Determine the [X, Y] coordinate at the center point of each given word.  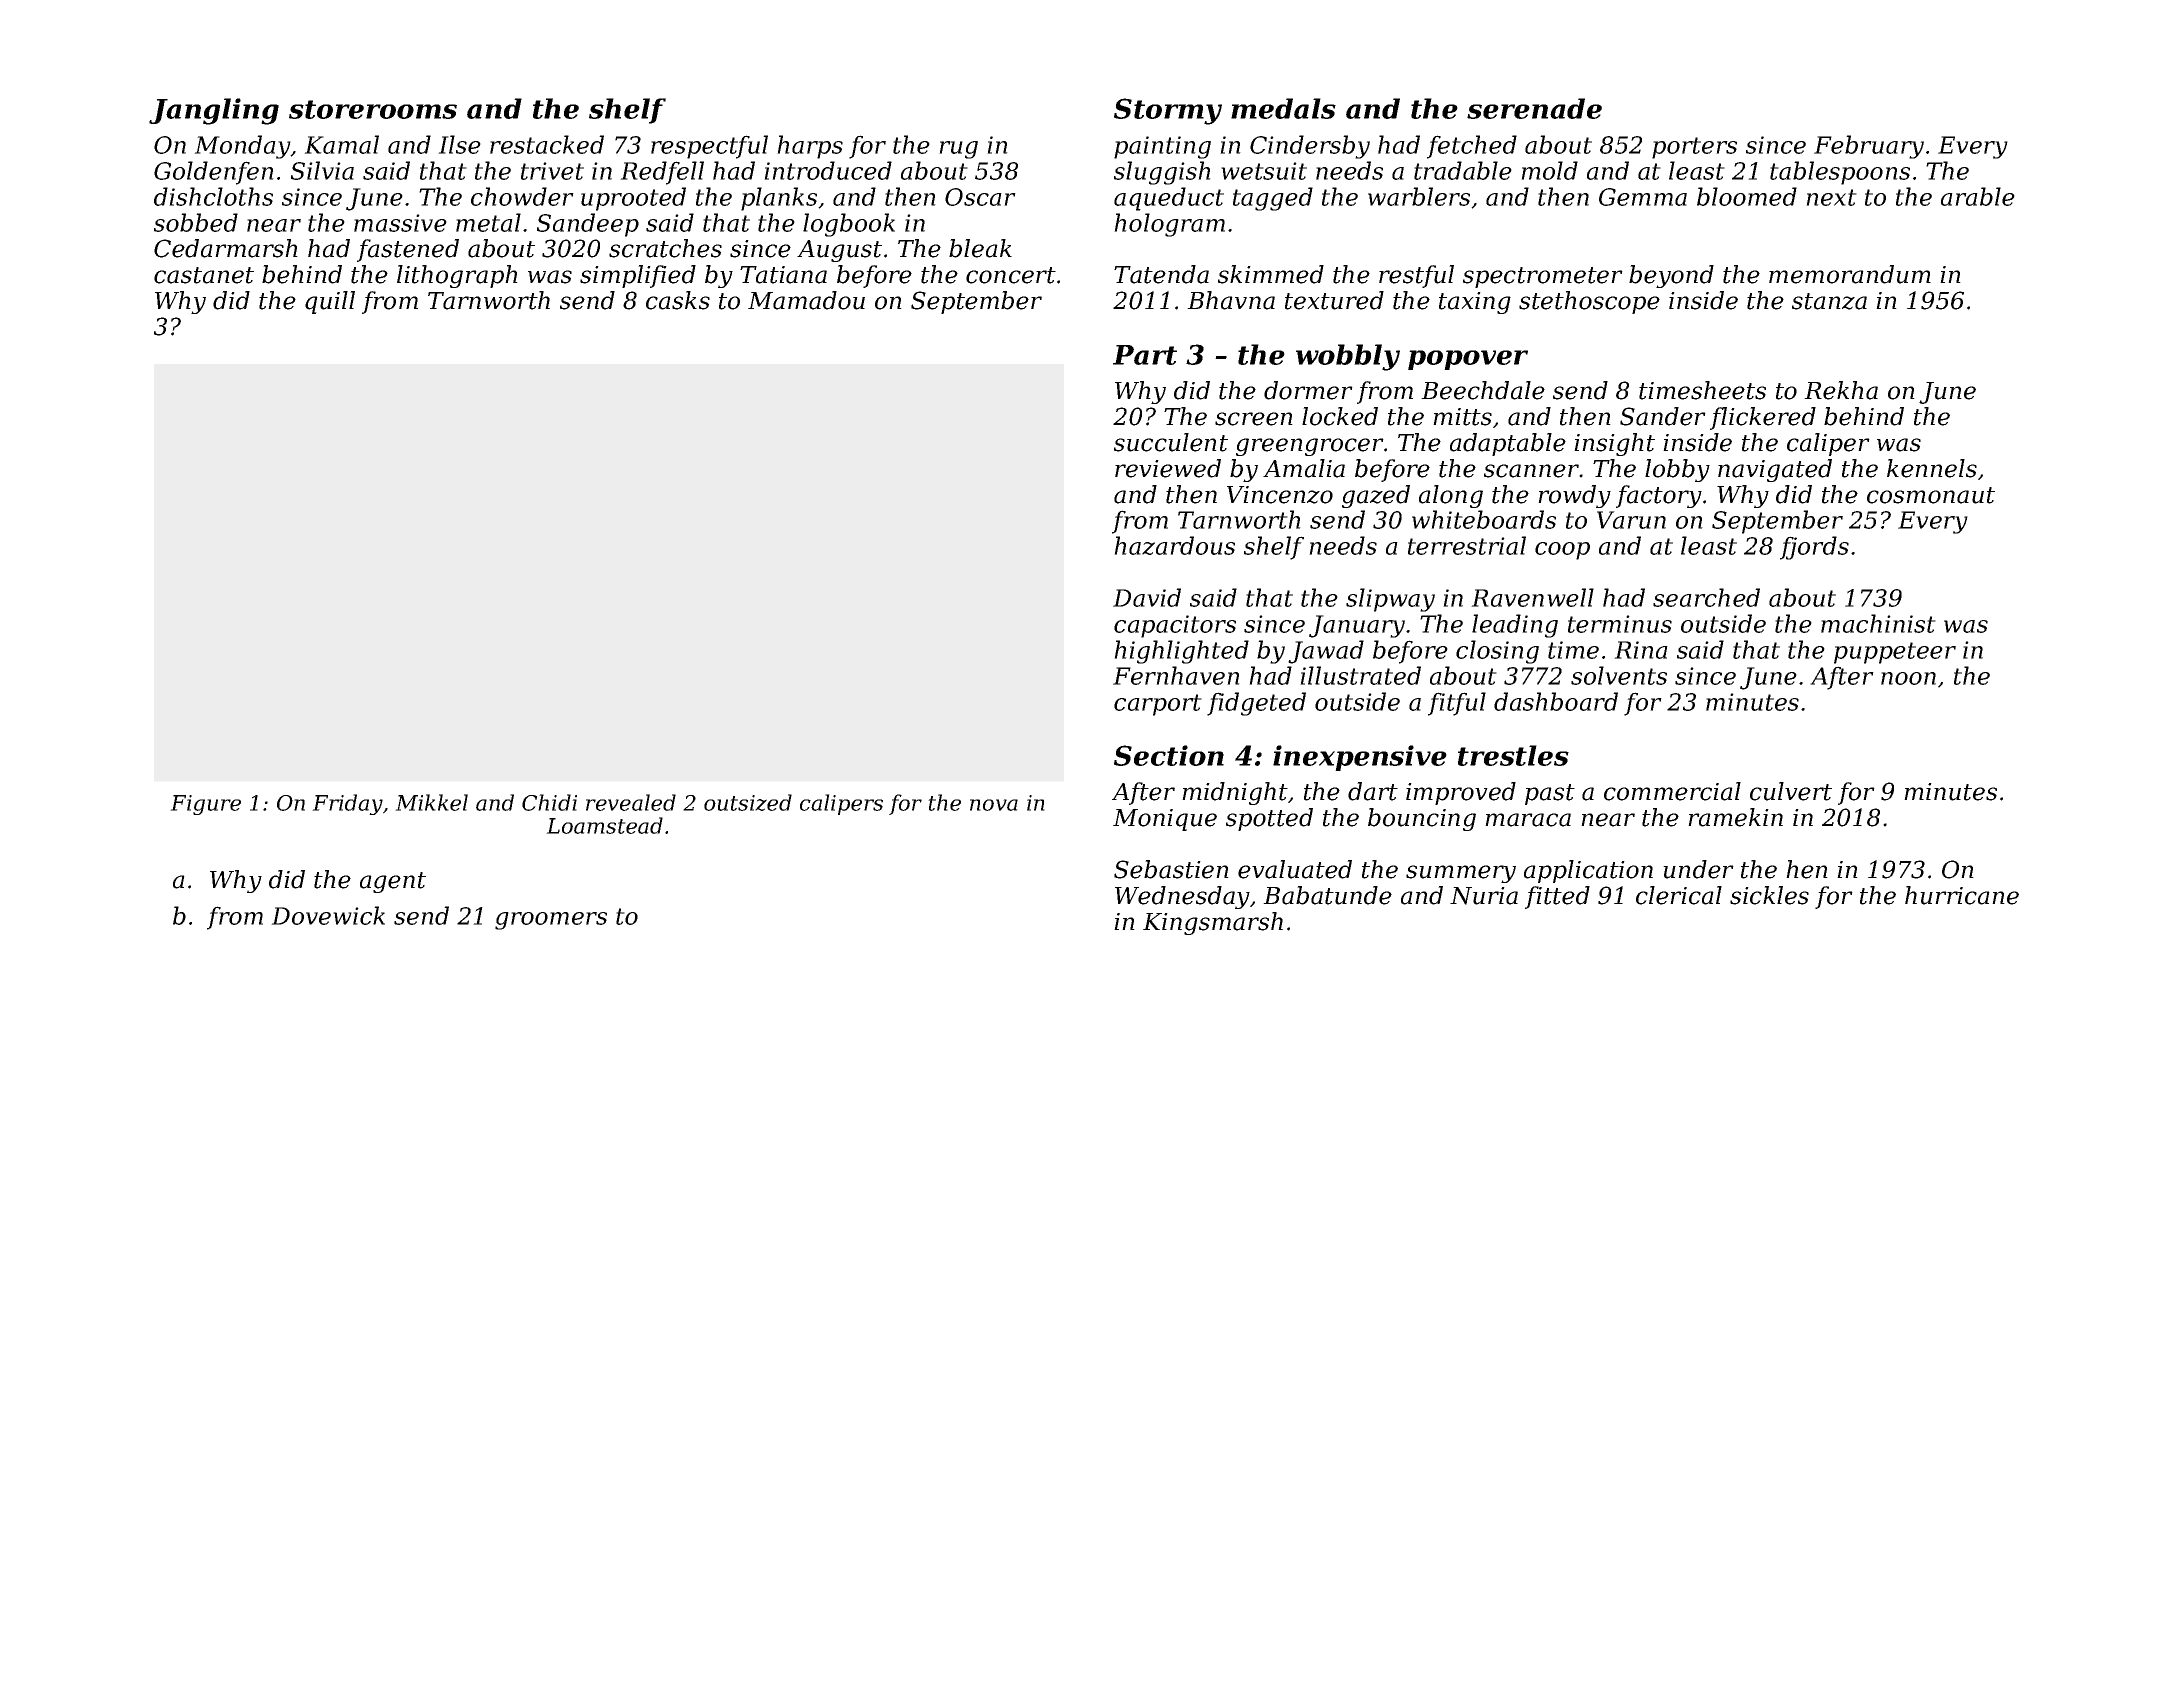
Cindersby [1310, 147]
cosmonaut [1931, 495]
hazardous [1174, 545]
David [1147, 597]
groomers [551, 921]
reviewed [1168, 468]
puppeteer [1895, 653]
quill [330, 302]
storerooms [373, 109]
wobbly [1348, 357]
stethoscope [1589, 302]
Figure [205, 805]
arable [1978, 196]
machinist [1878, 623]
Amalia [1304, 468]
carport [1158, 705]
